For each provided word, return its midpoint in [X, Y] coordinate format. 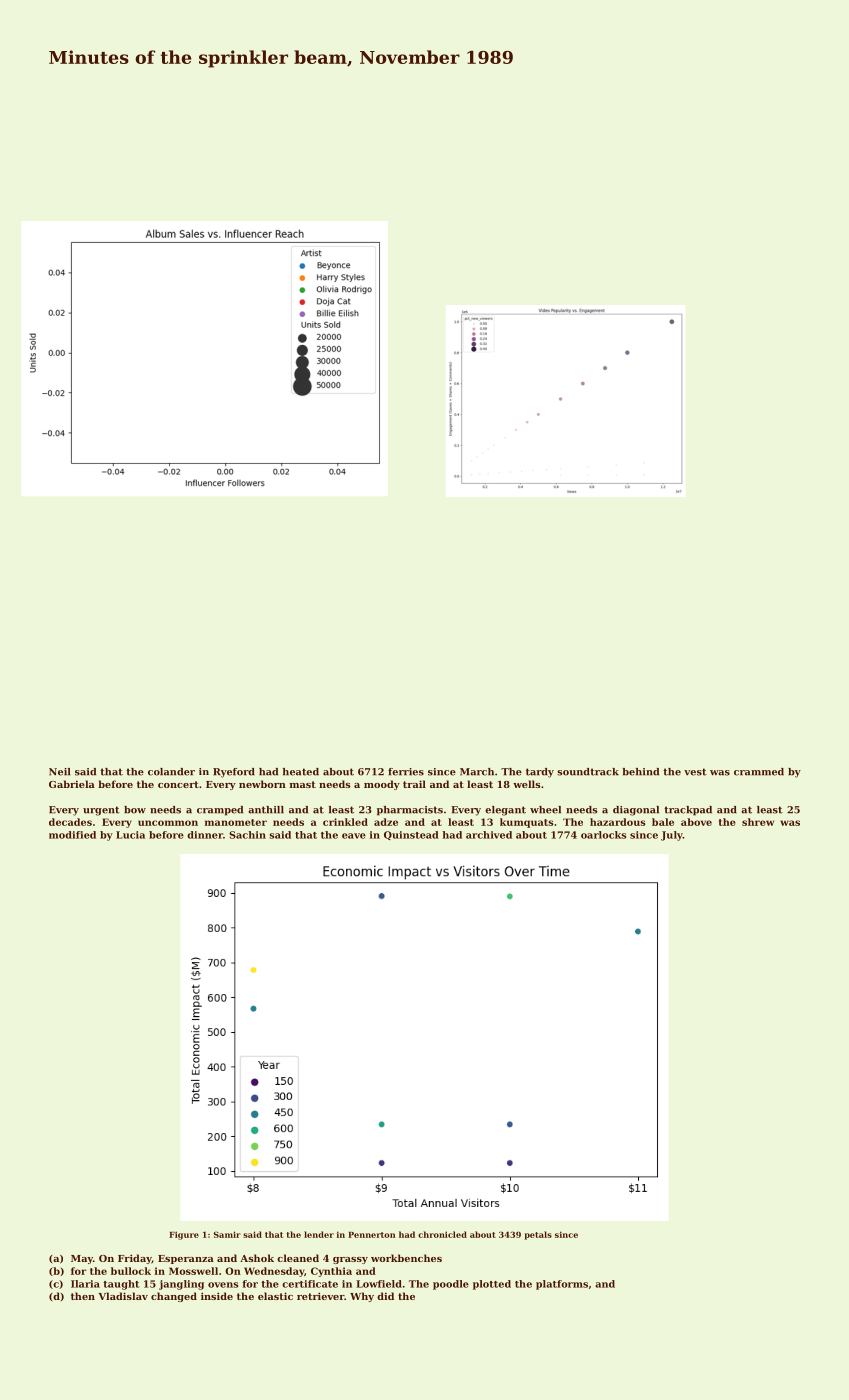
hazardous [617, 822]
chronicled [442, 1234]
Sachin [247, 835]
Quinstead [411, 835]
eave [354, 836]
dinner [205, 835]
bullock [131, 1271]
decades [70, 822]
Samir [227, 1234]
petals [538, 1235]
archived [489, 835]
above [696, 822]
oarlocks [603, 835]
